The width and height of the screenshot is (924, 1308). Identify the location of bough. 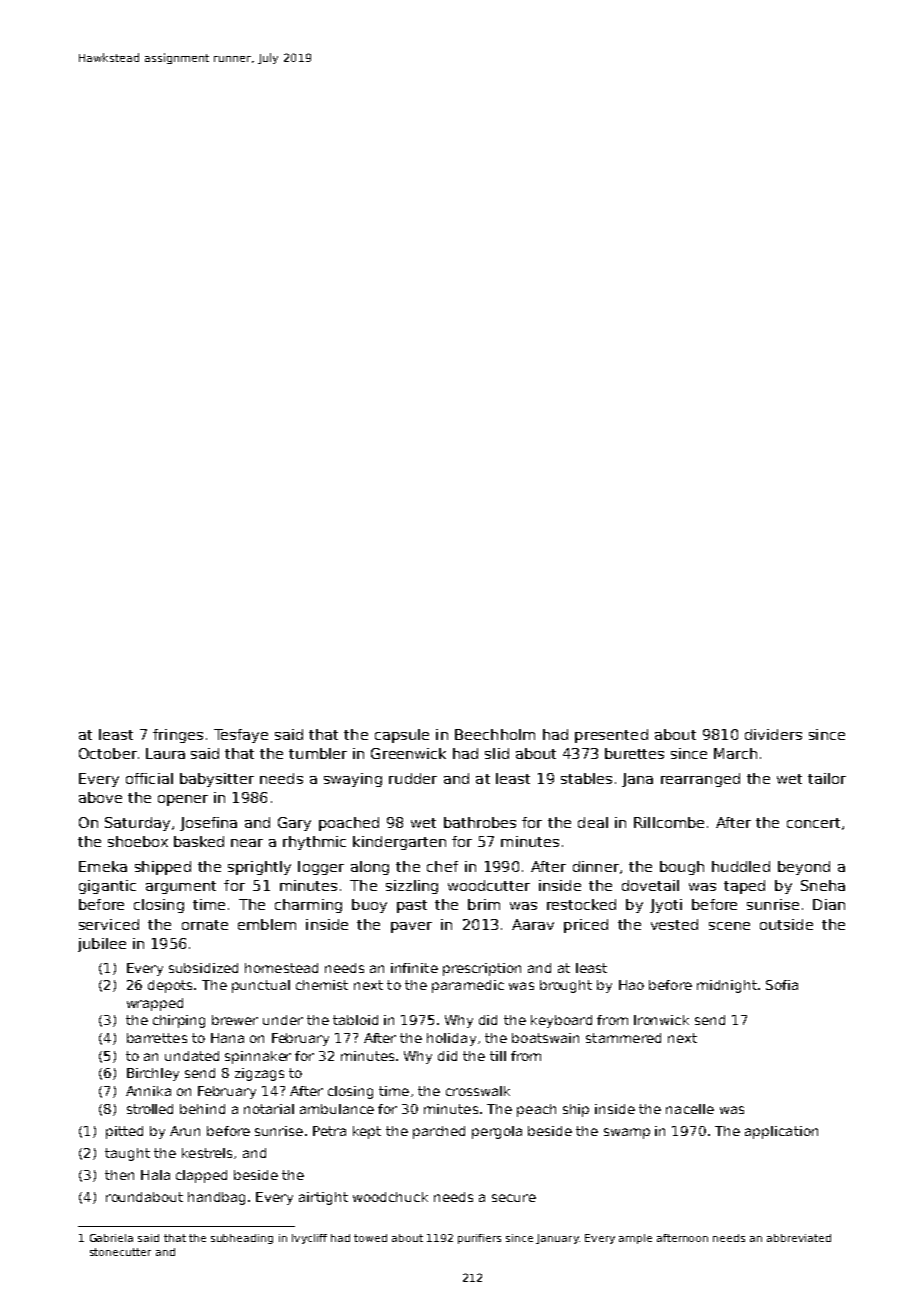
(682, 868).
